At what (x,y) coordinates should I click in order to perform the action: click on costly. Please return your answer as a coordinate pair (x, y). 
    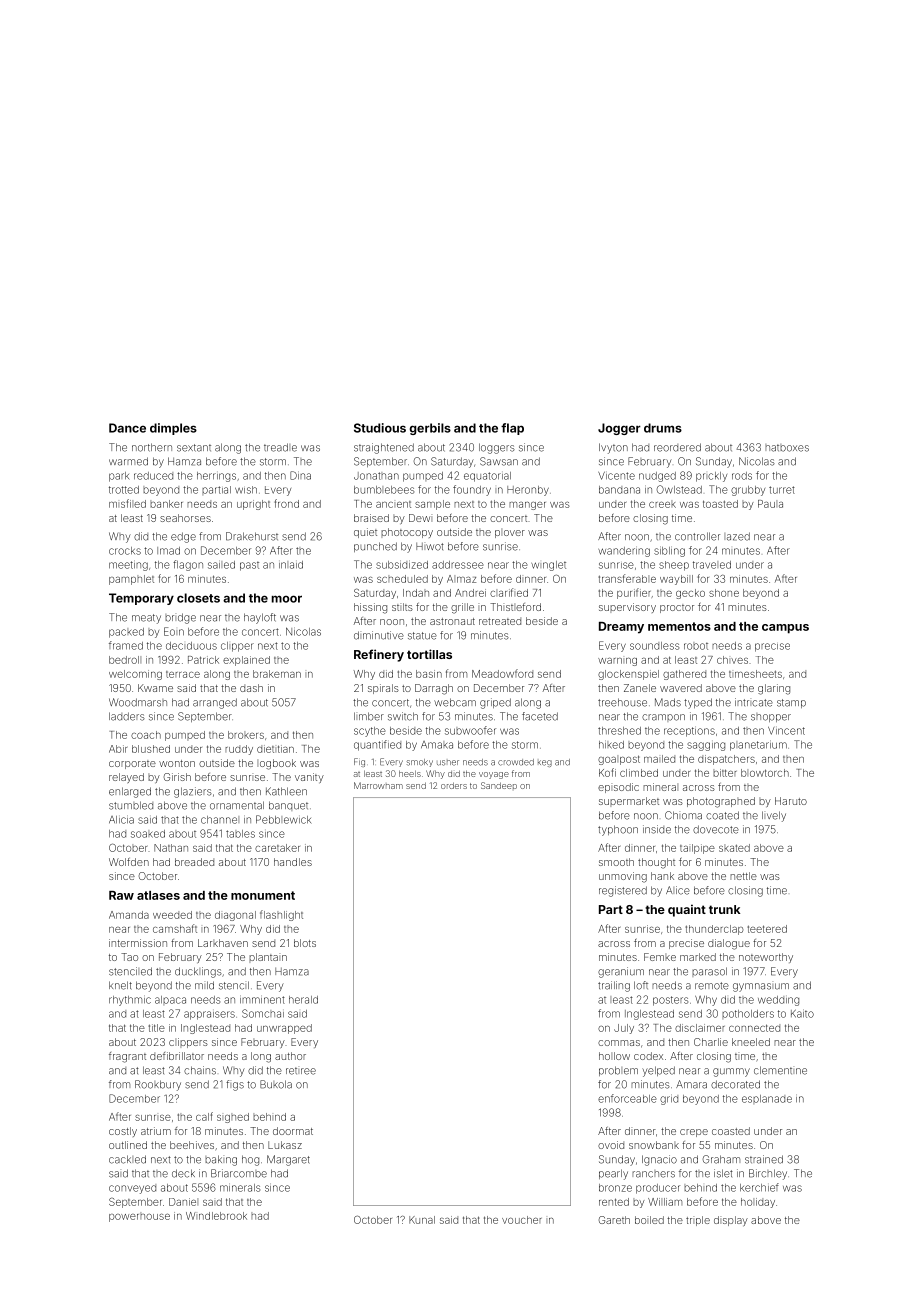
    Looking at the image, I should click on (123, 1132).
